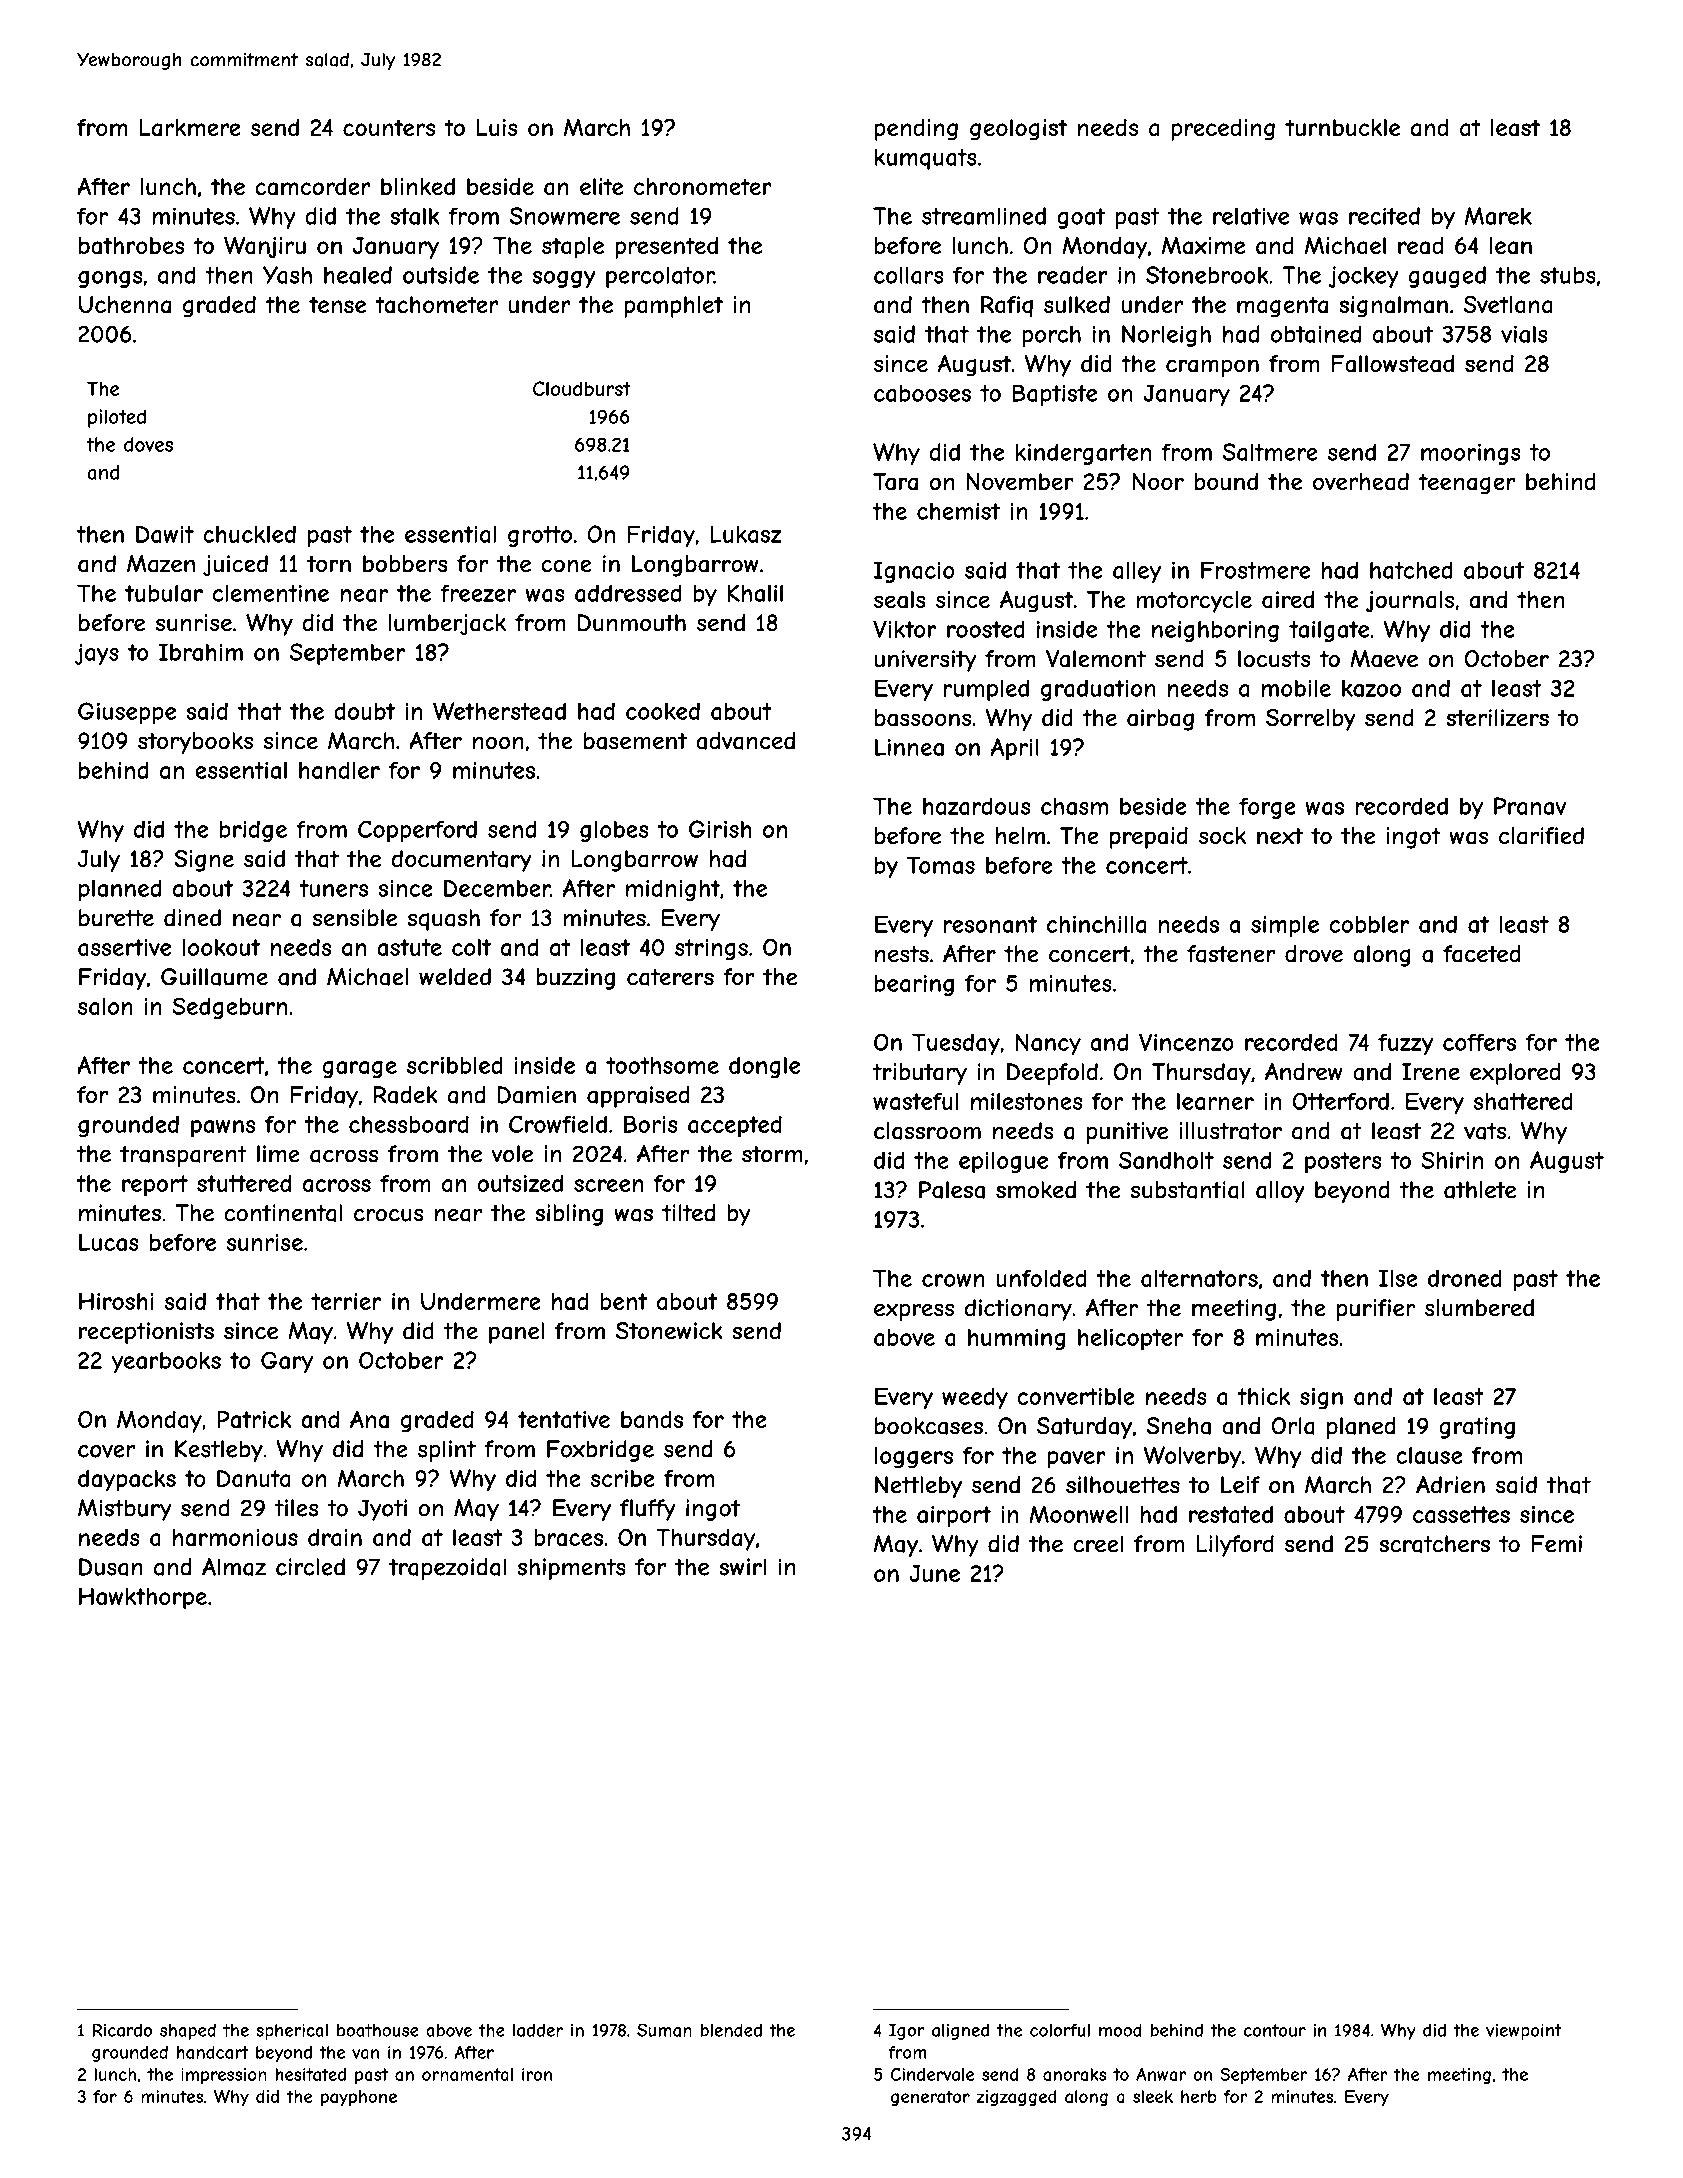  Describe the element at coordinates (975, 1399) in the page. I see `weedy` at that location.
